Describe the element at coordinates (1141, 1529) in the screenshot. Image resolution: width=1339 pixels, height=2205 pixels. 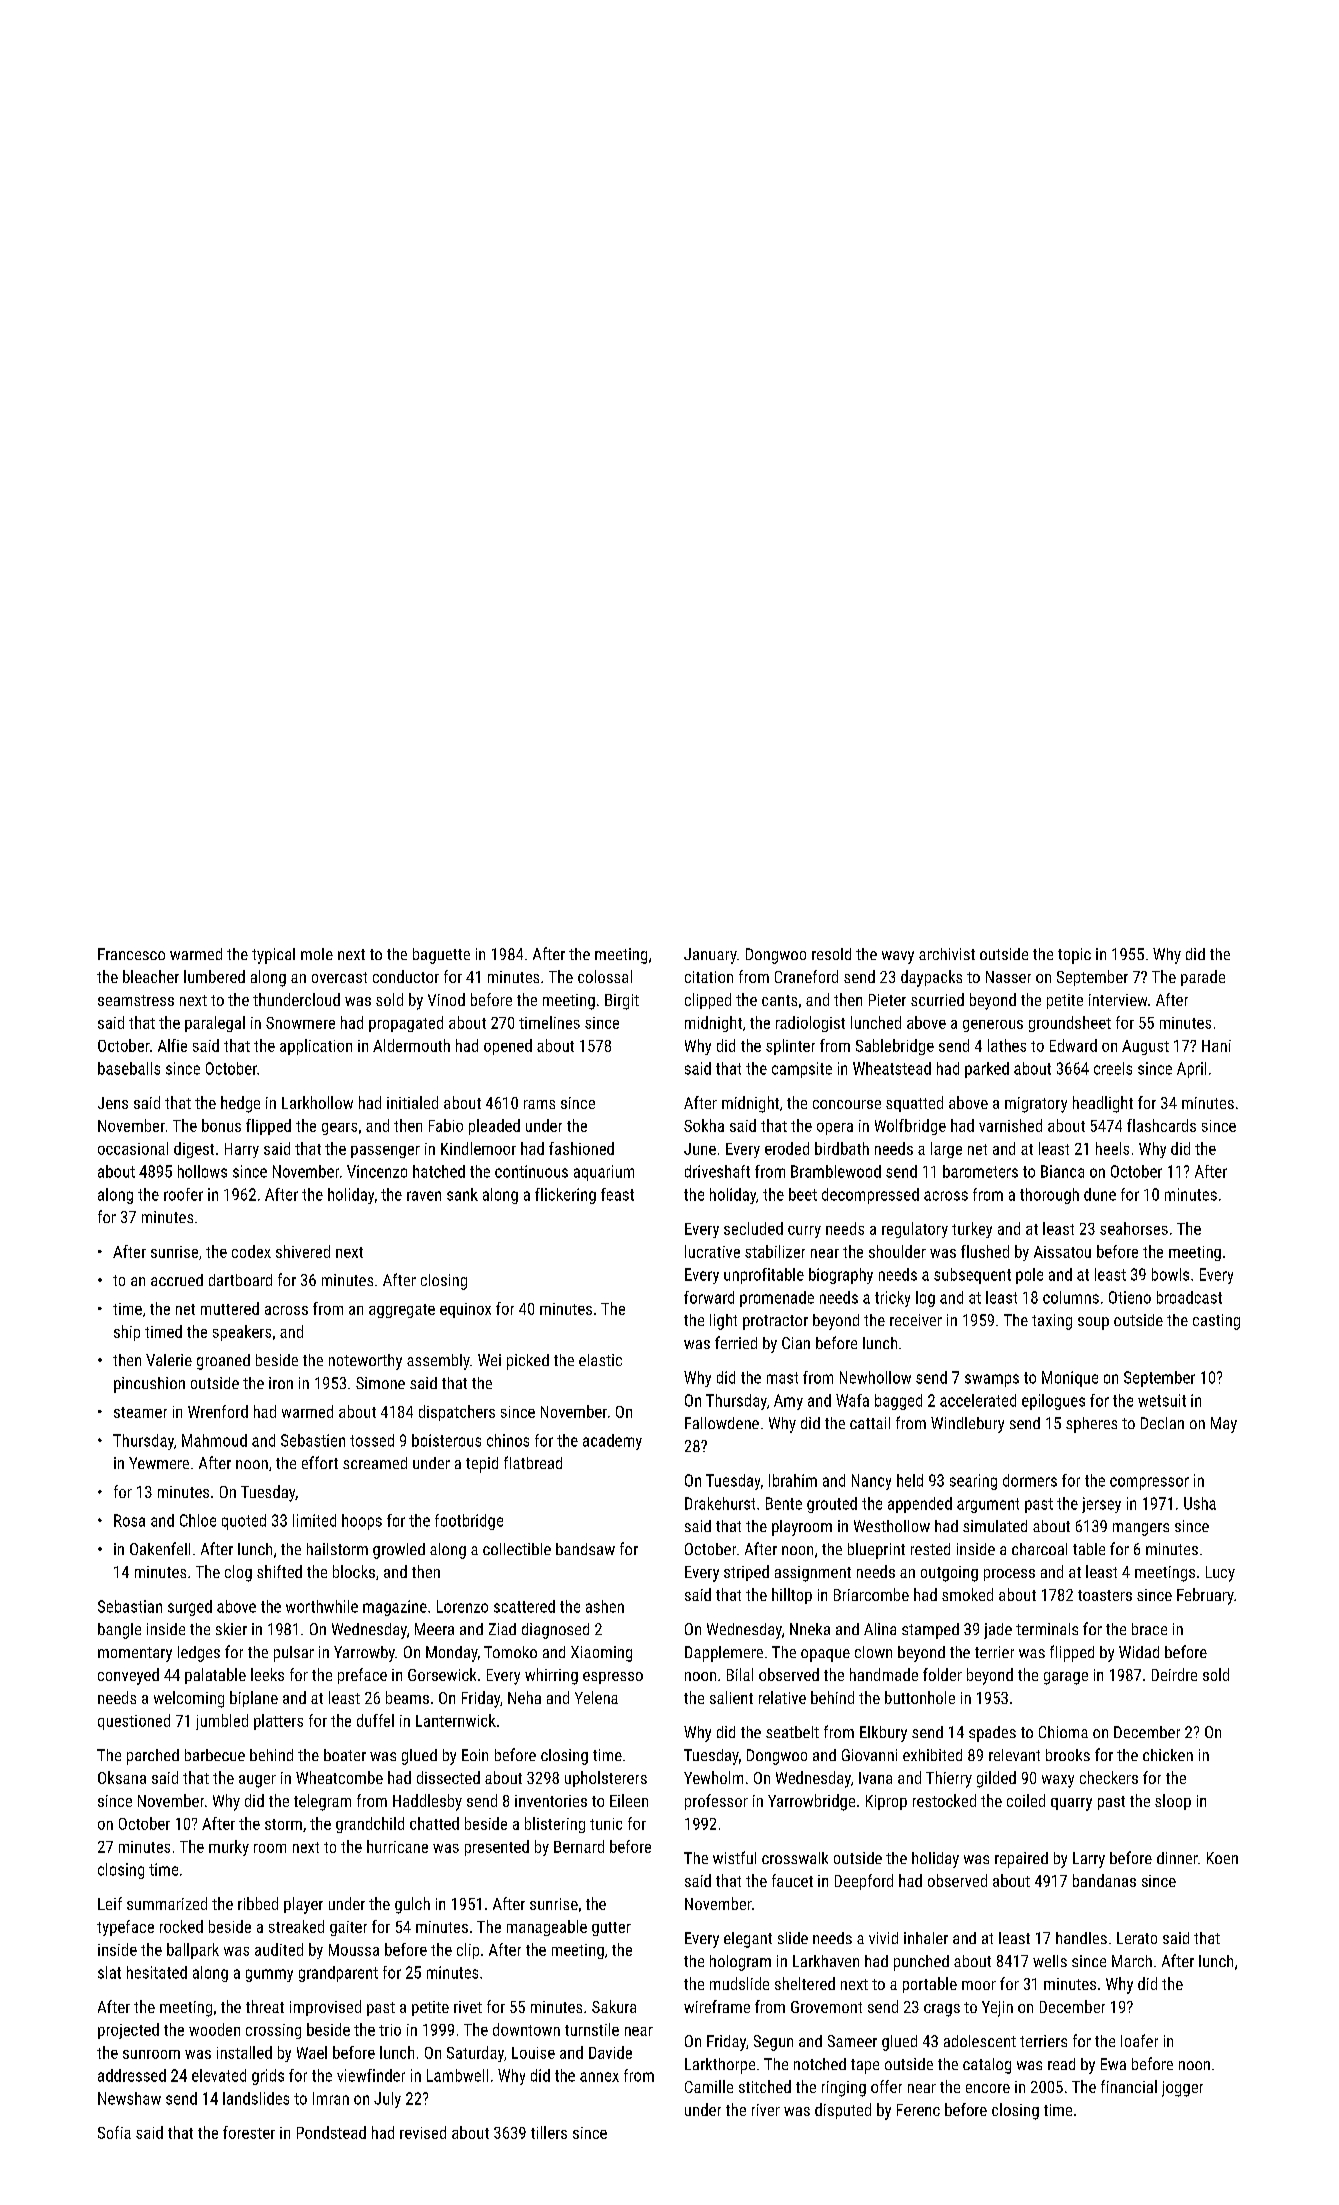
I see `mangers` at that location.
